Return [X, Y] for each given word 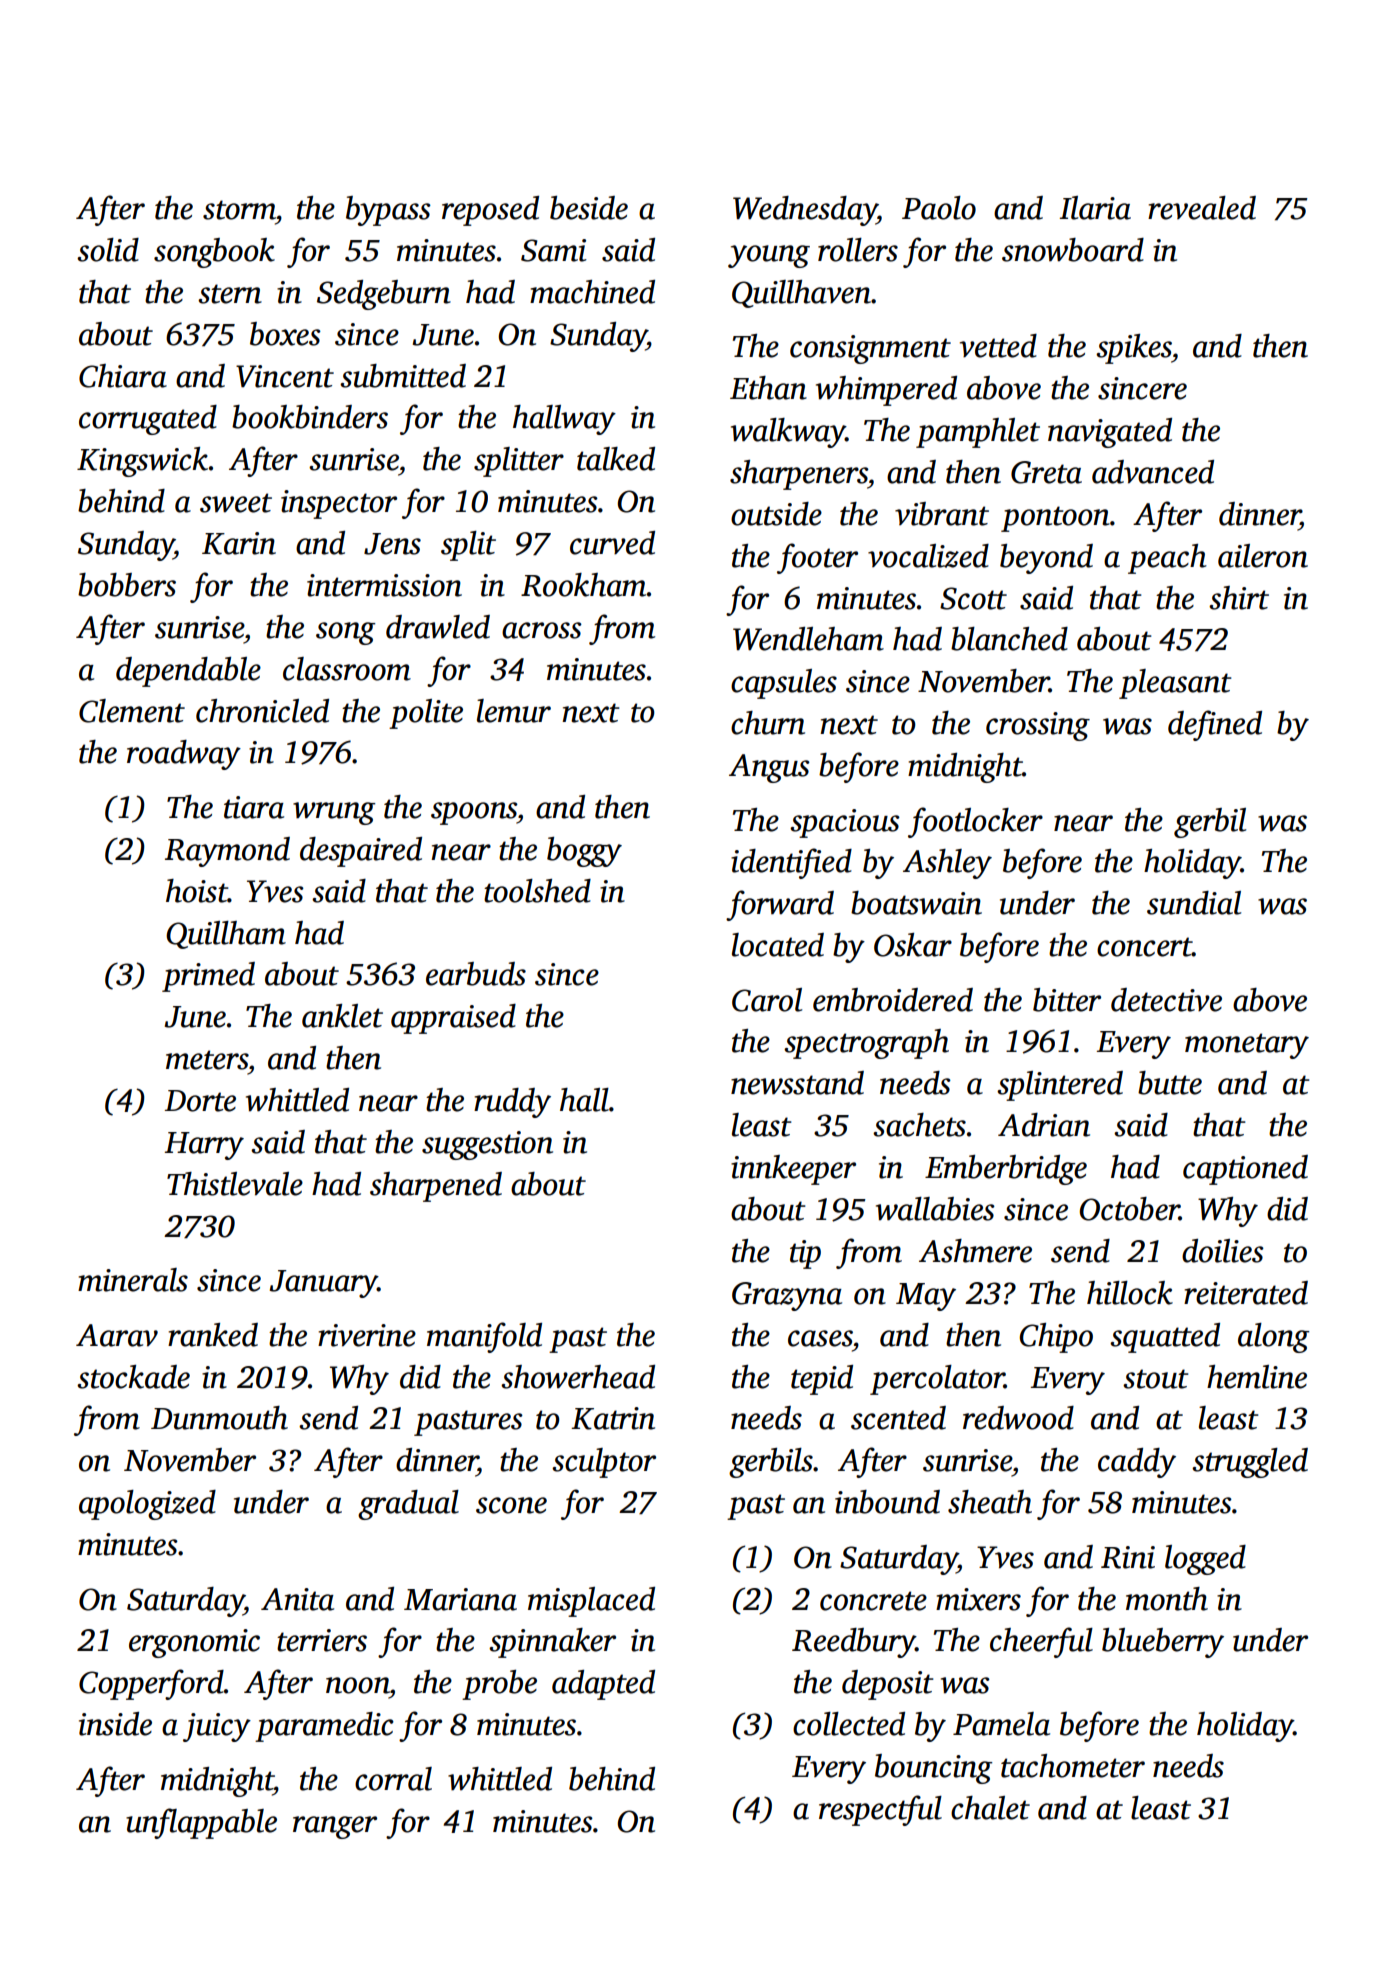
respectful [880, 1810]
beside [589, 208]
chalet [990, 1808]
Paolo [939, 208]
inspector [339, 504]
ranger [335, 1827]
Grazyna [787, 1296]
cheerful [1041, 1642]
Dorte [200, 1101]
